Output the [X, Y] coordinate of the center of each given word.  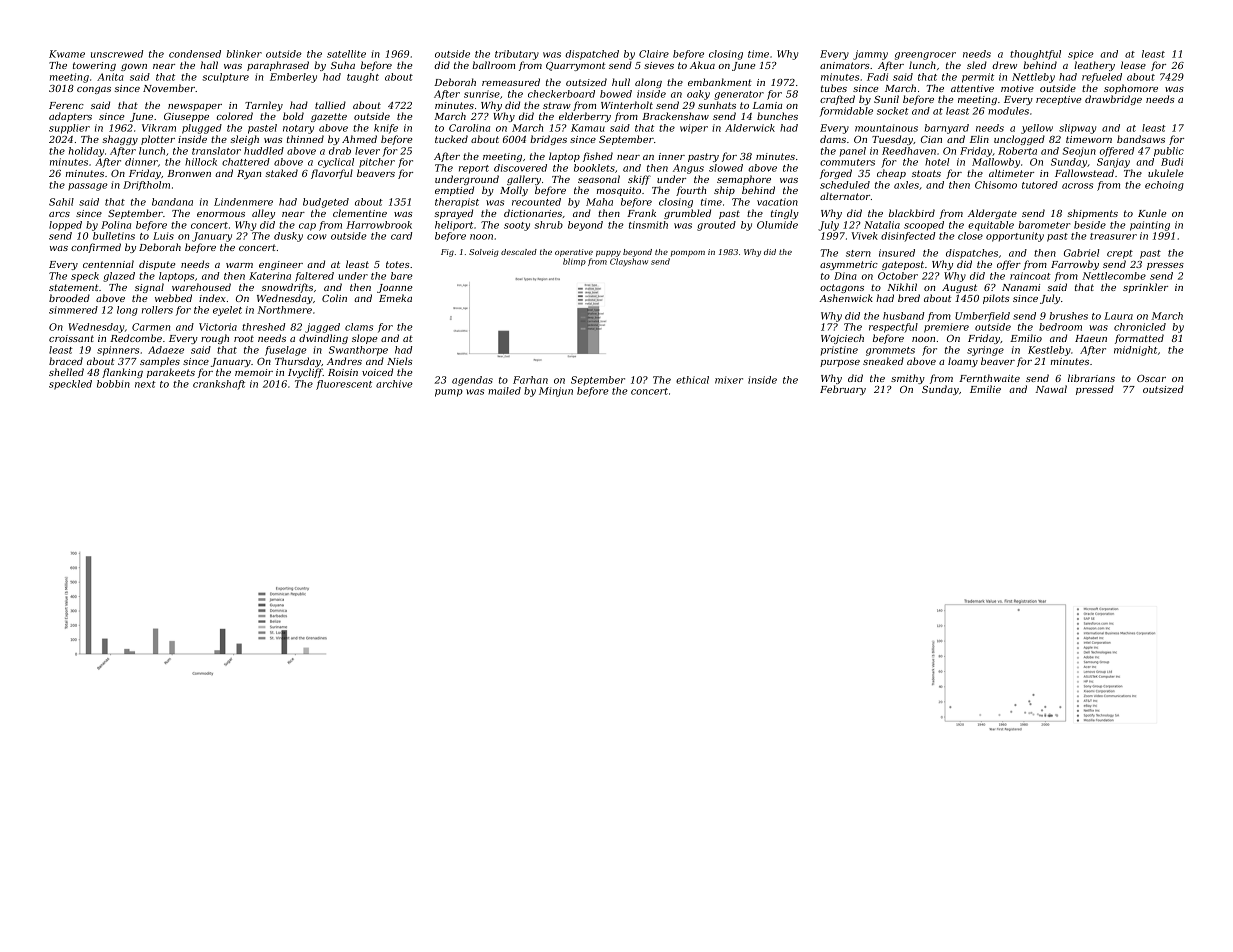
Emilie [985, 389]
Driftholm [146, 186]
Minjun [556, 392]
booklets [594, 168]
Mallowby [996, 163]
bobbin [113, 384]
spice [1081, 55]
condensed [195, 54]
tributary [517, 55]
